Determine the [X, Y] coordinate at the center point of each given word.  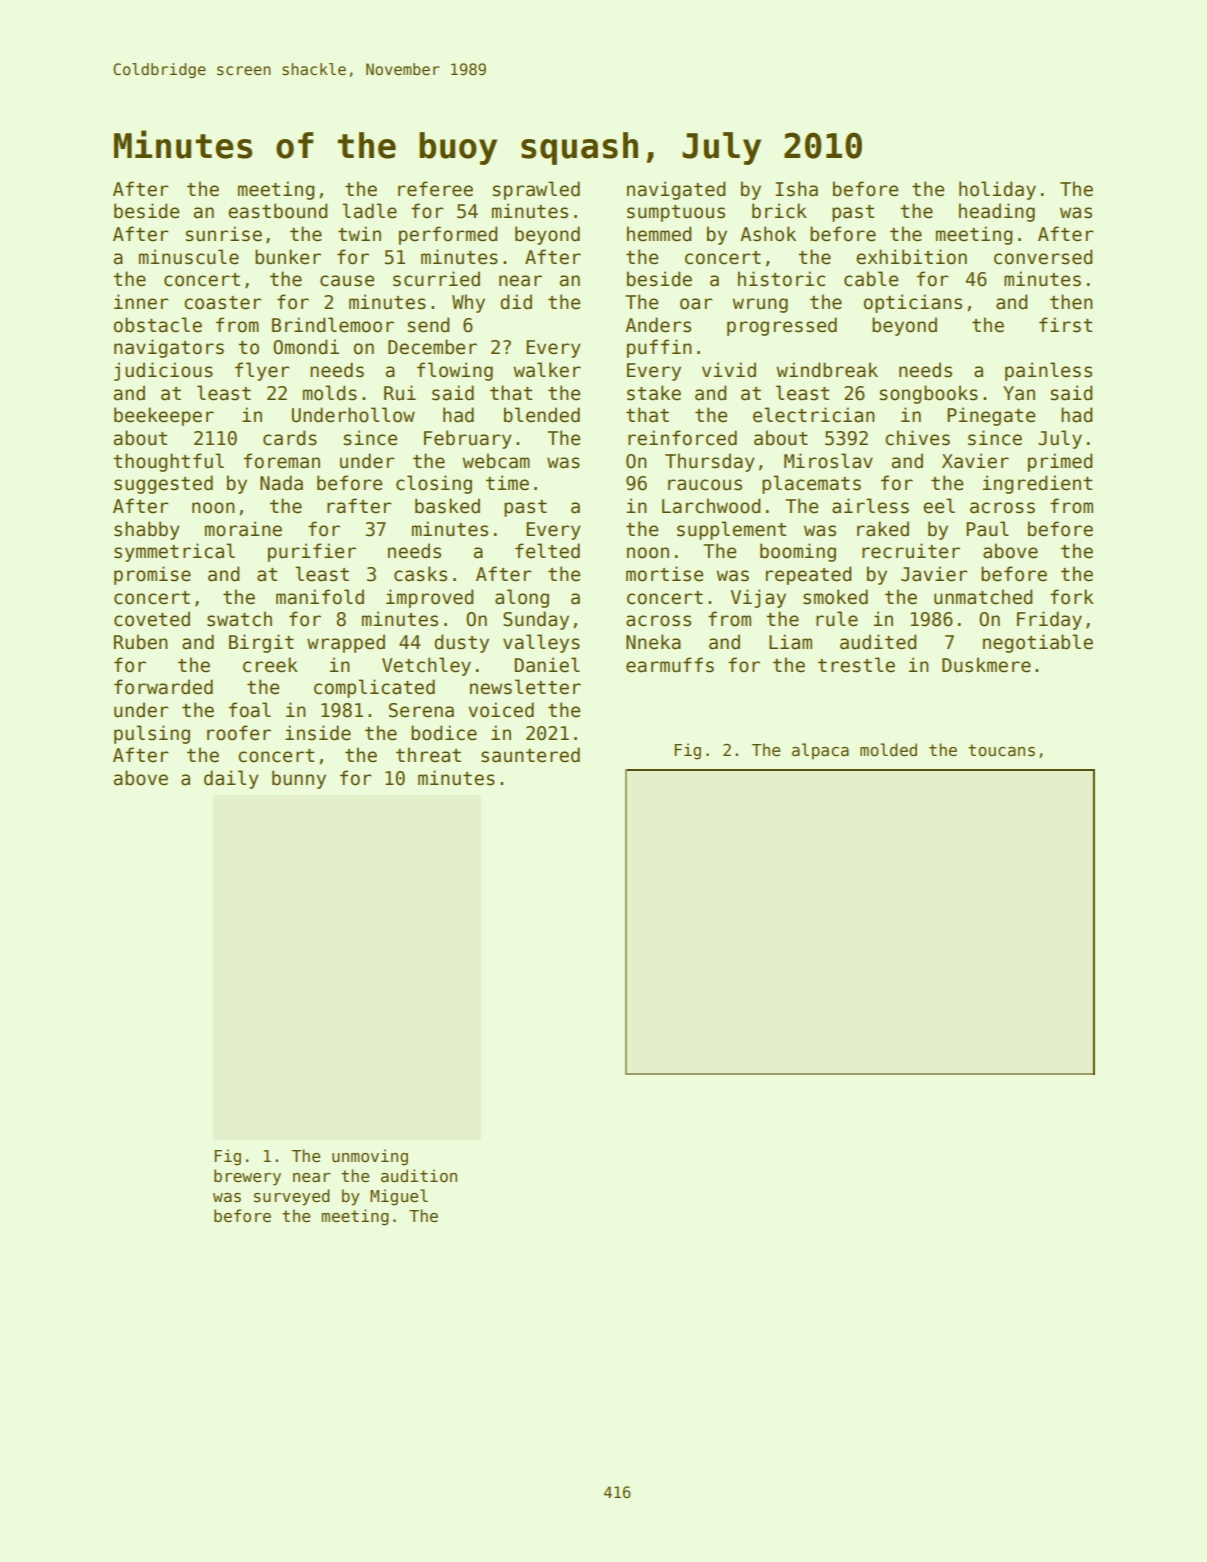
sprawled [536, 190]
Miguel [399, 1197]
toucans [1001, 750]
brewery [247, 1177]
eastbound [277, 211]
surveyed [292, 1197]
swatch [239, 619]
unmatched [983, 597]
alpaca [820, 751]
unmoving [370, 1157]
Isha [796, 189]
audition [419, 1175]
